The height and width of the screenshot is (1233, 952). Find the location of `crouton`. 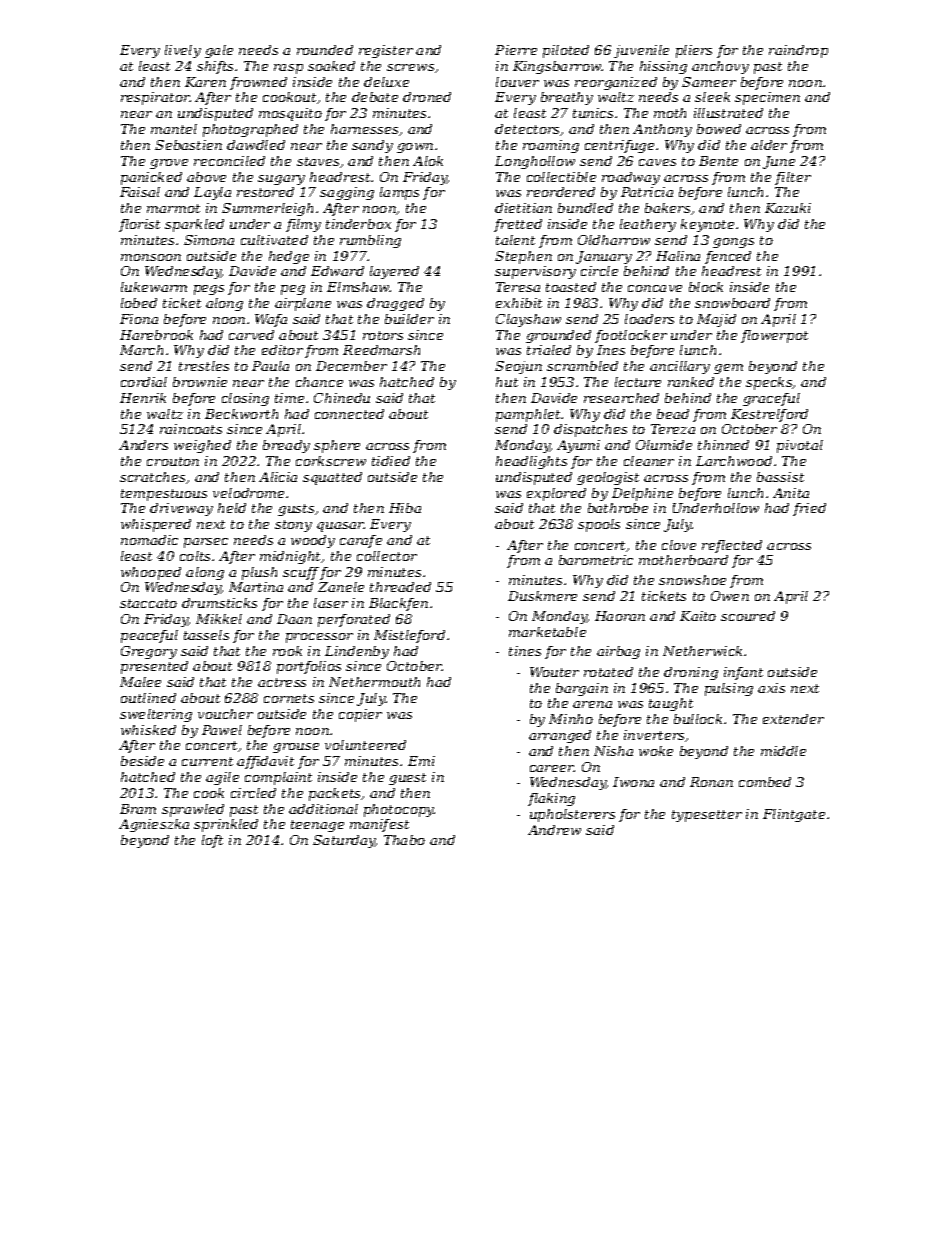

crouton is located at coordinates (173, 461).
